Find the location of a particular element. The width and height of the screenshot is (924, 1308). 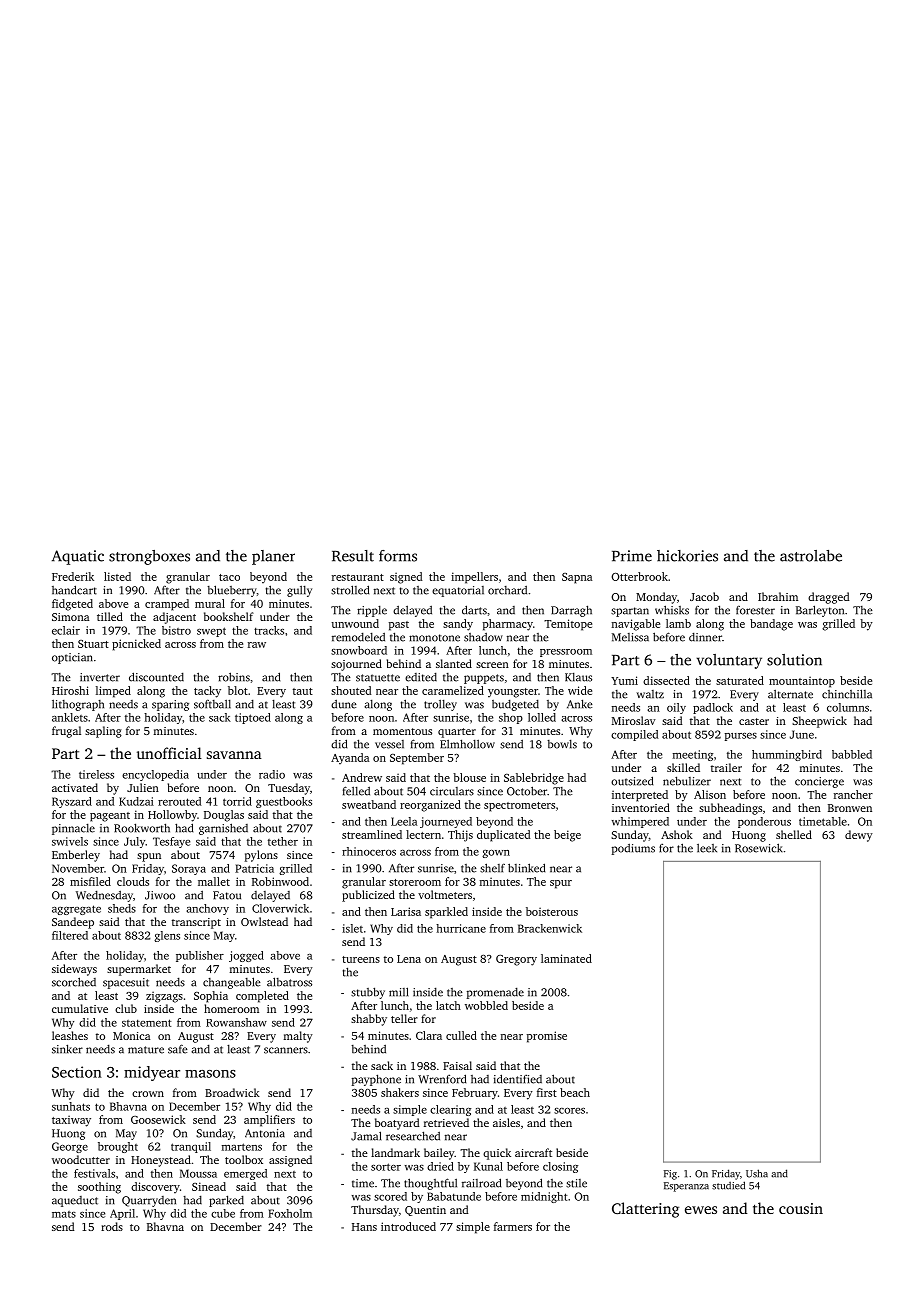

Bronwen is located at coordinates (850, 808).
